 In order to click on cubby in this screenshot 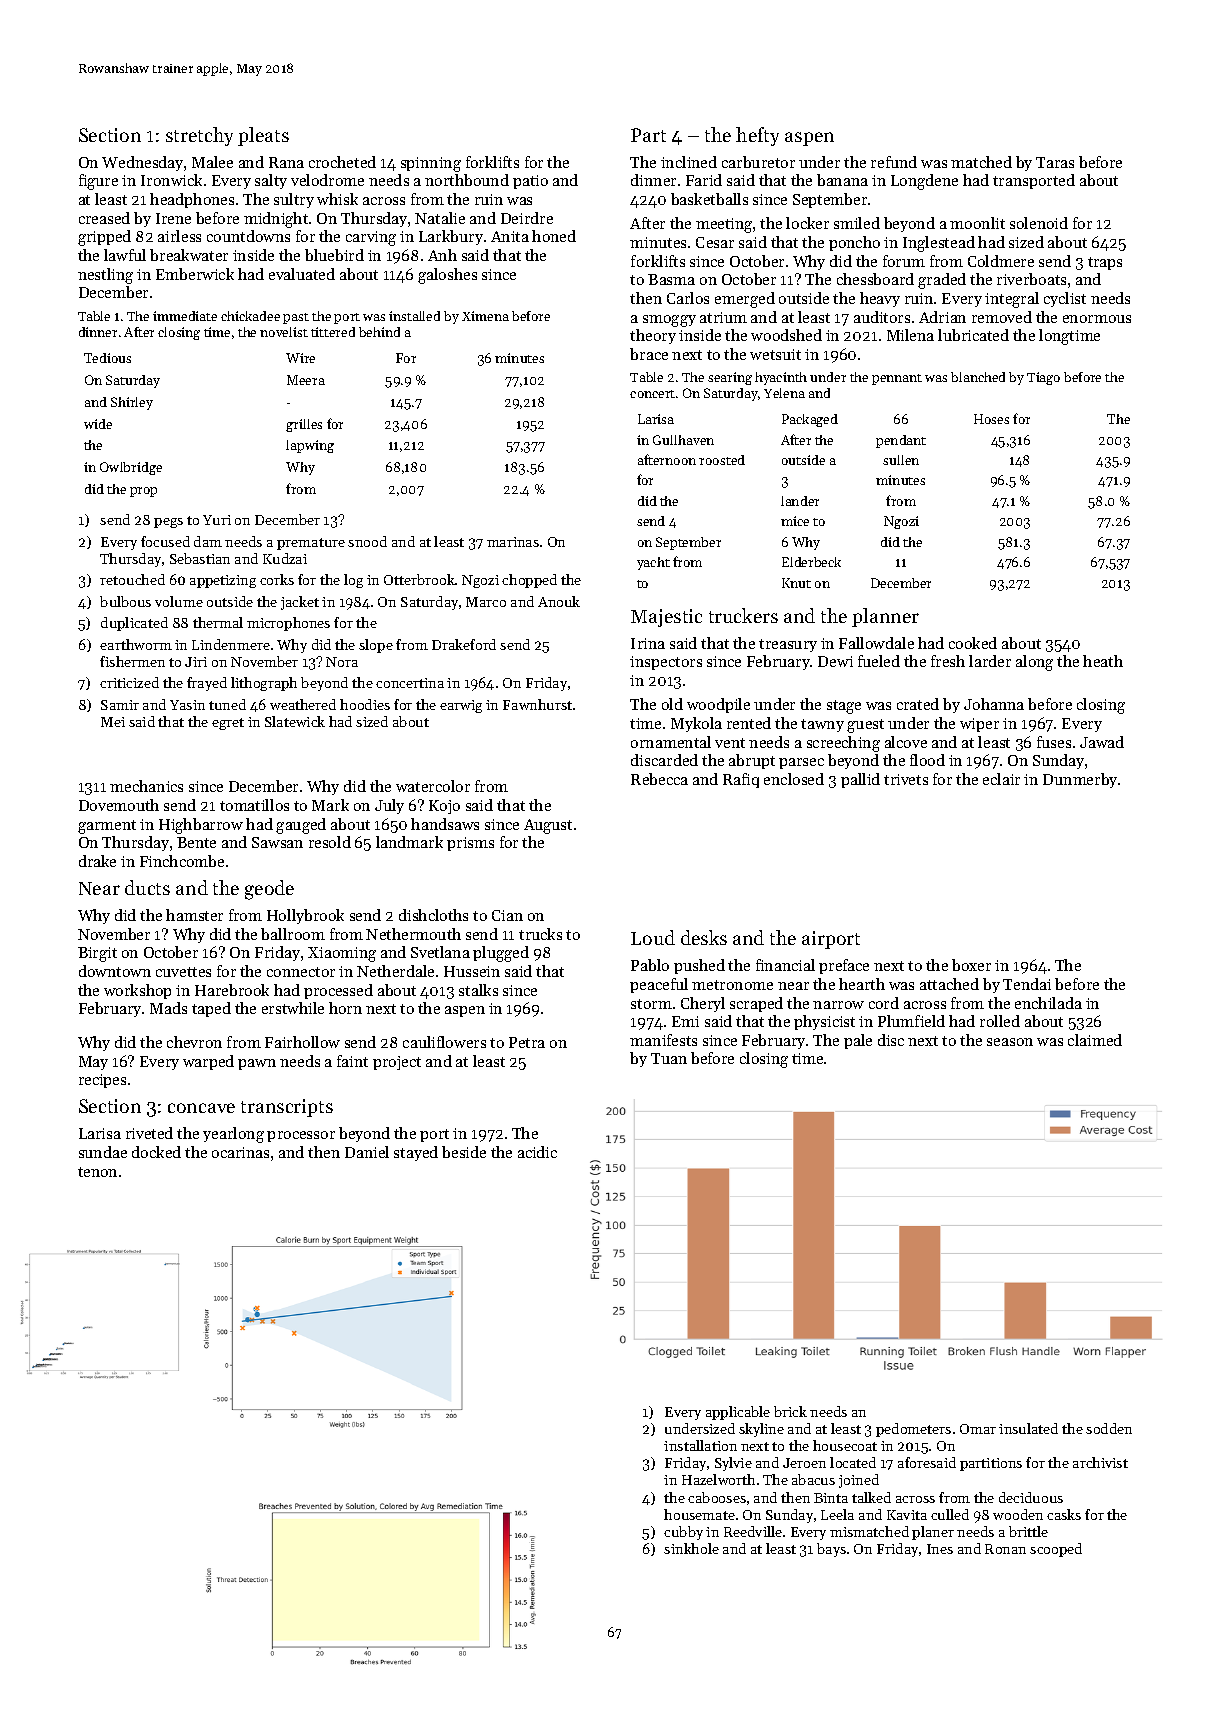, I will do `click(683, 1533)`.
